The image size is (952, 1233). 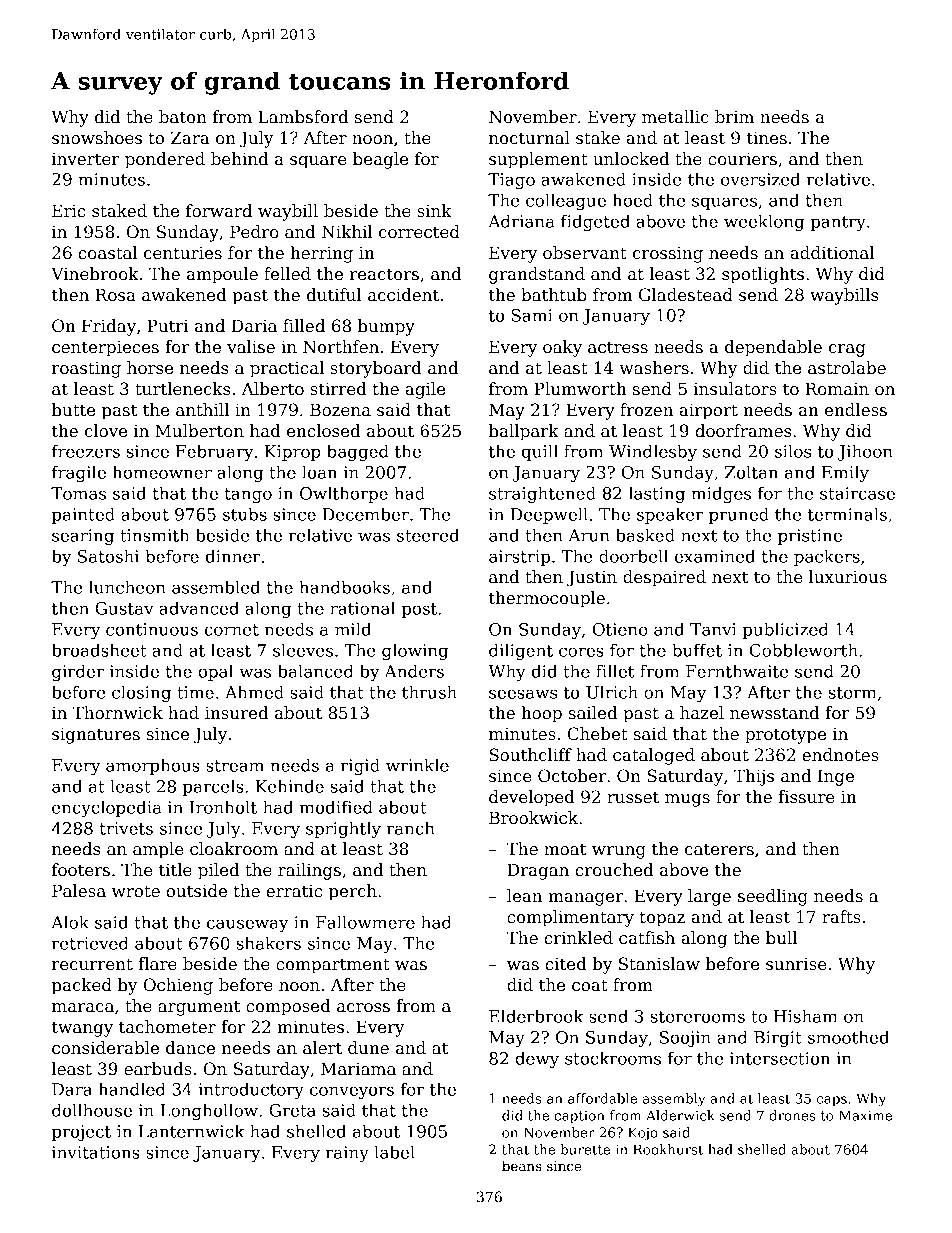 What do you see at coordinates (251, 1090) in the screenshot?
I see `introductory` at bounding box center [251, 1090].
